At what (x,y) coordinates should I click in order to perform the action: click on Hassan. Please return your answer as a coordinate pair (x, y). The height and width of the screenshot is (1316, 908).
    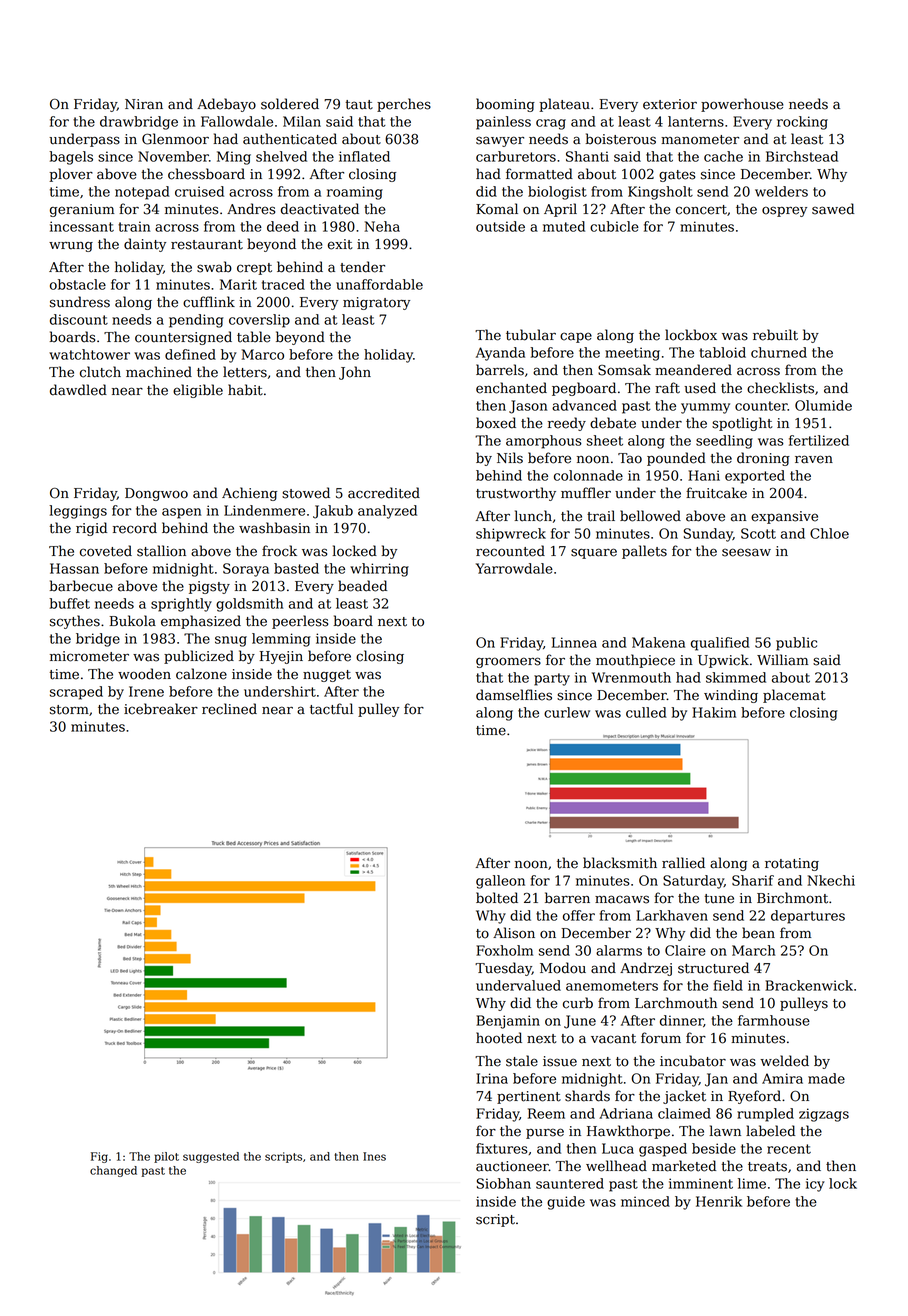
    Looking at the image, I should click on (74, 568).
